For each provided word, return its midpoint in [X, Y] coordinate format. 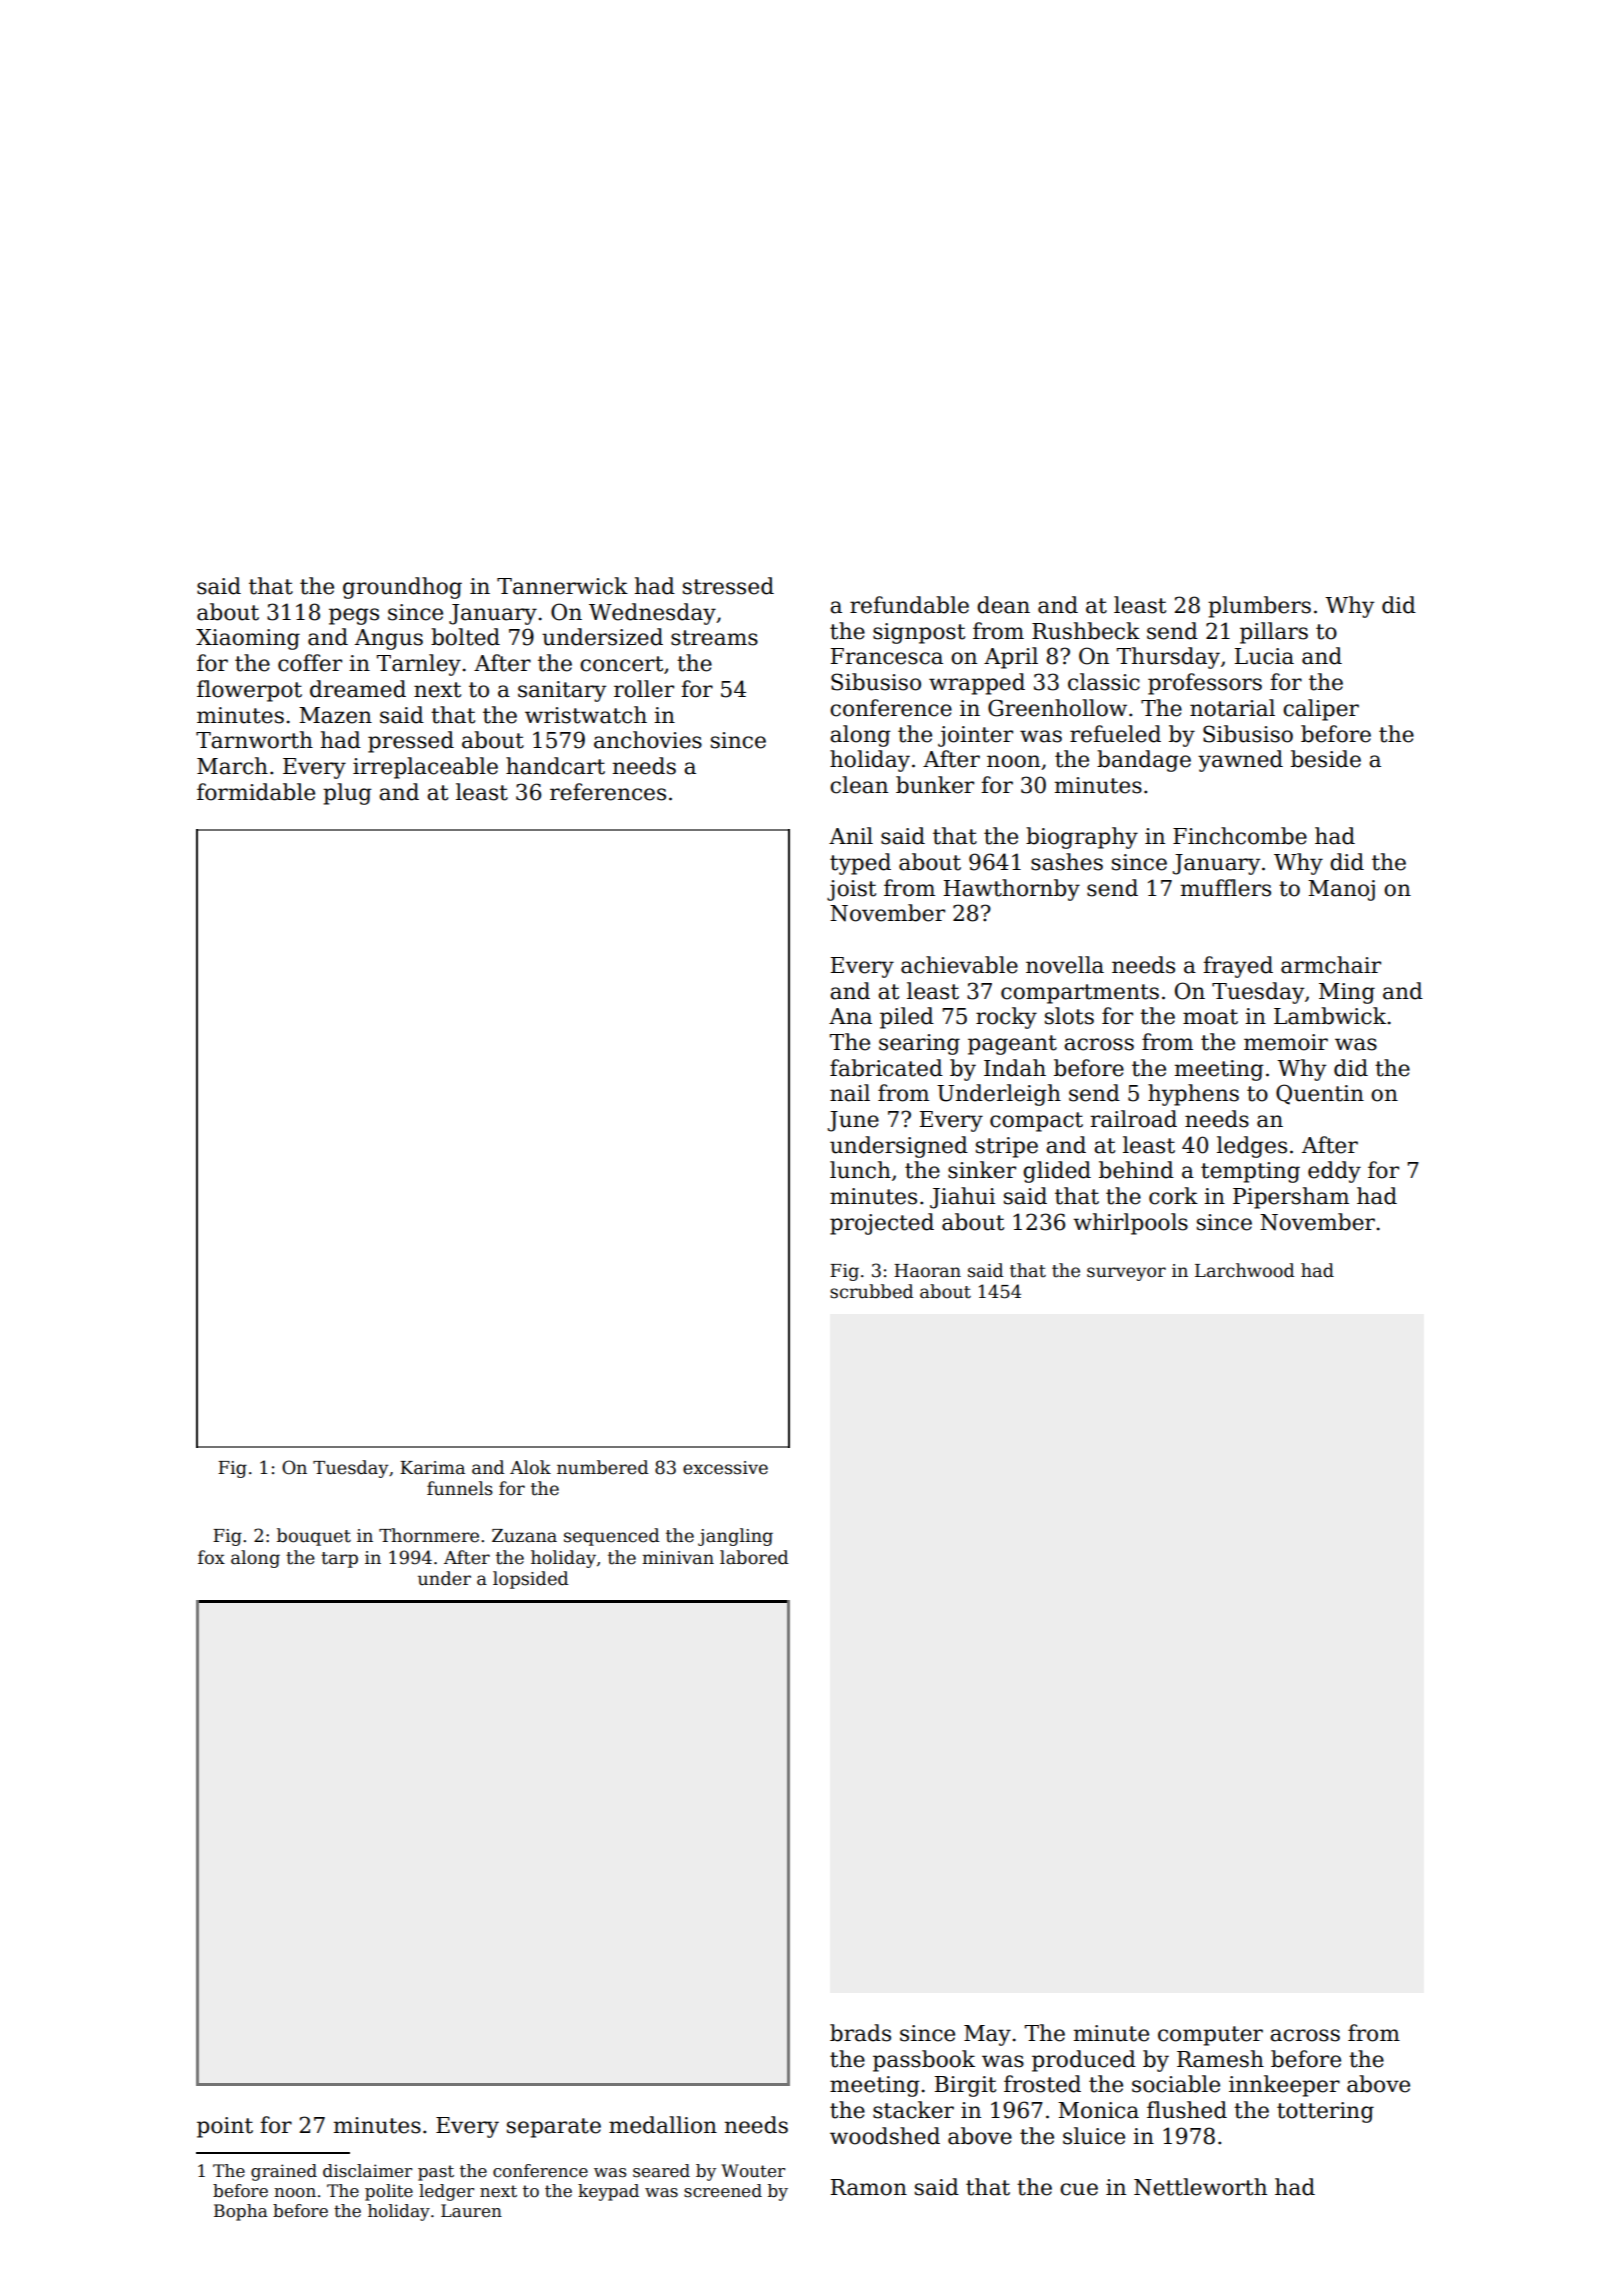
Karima [432, 1468]
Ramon [869, 2187]
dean [1003, 605]
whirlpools [1130, 1224]
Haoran [927, 1271]
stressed [728, 586]
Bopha [241, 2212]
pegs [354, 616]
